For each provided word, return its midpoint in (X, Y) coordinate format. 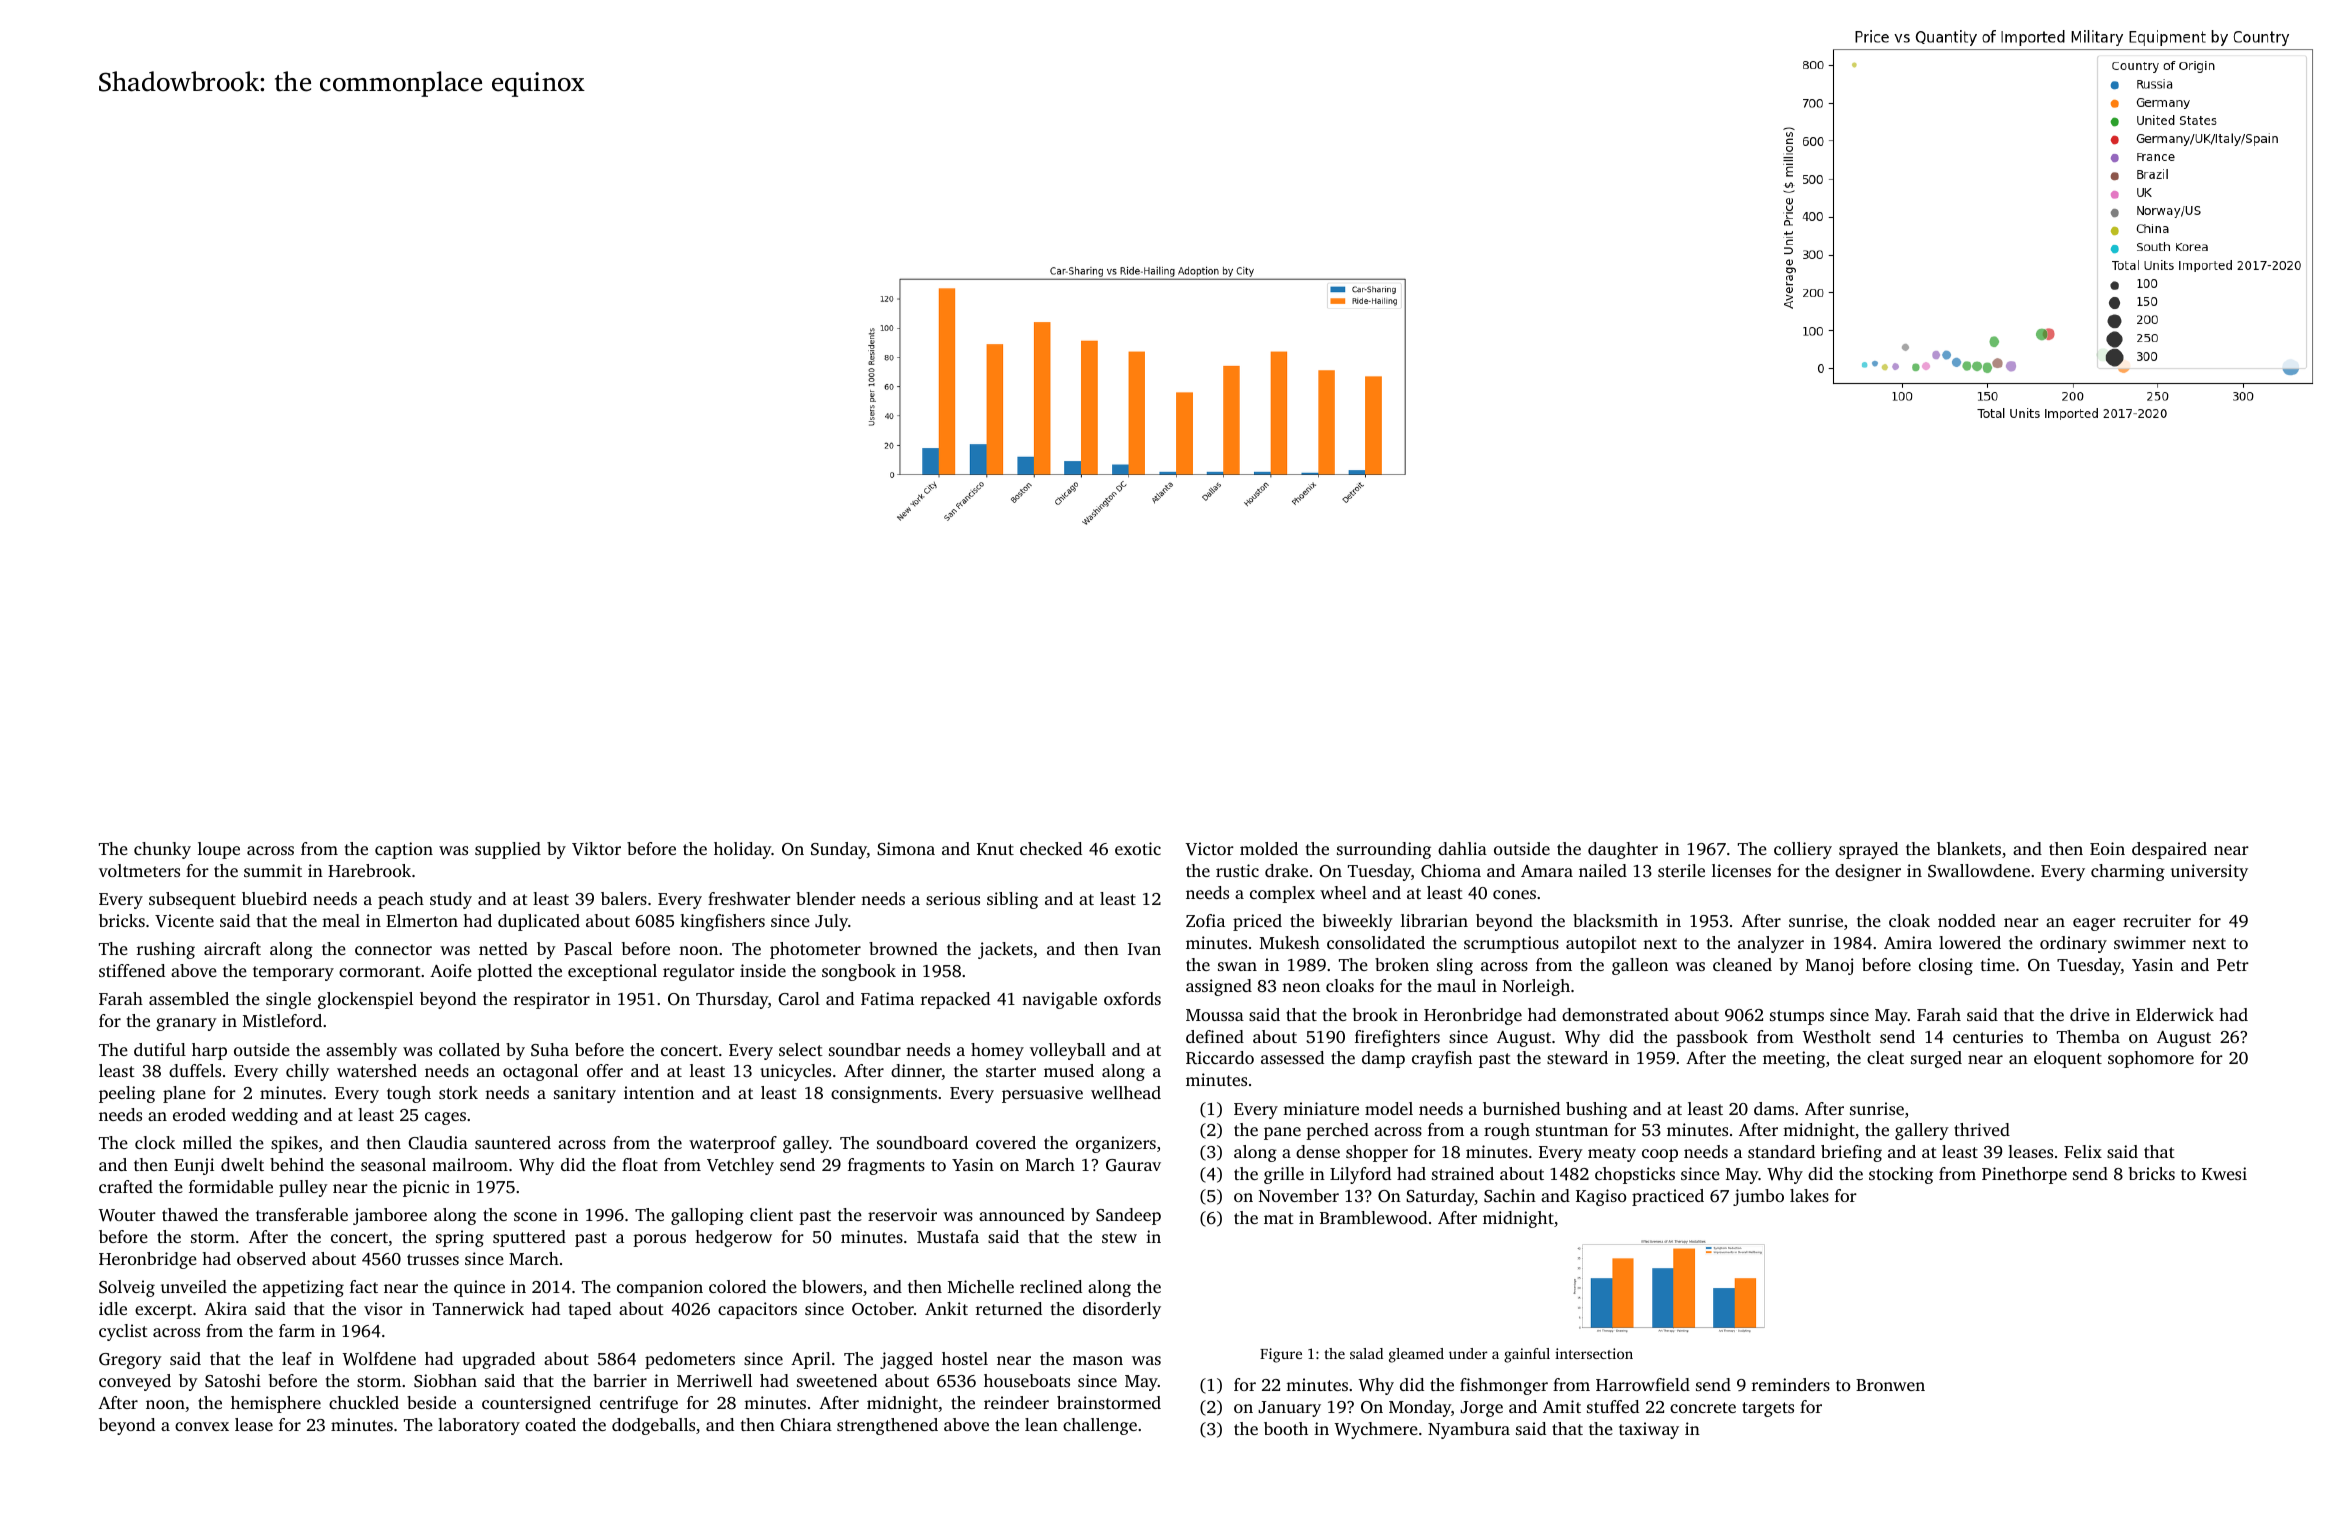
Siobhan (445, 1381)
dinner (916, 1072)
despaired (2169, 850)
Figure (1281, 1355)
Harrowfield (1643, 1384)
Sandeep (1128, 1216)
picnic (426, 1188)
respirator (552, 1000)
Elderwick (2175, 1014)
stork (458, 1092)
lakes (1809, 1195)
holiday (743, 850)
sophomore (2151, 1059)
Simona (906, 849)
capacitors (757, 1310)
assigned (1219, 987)
